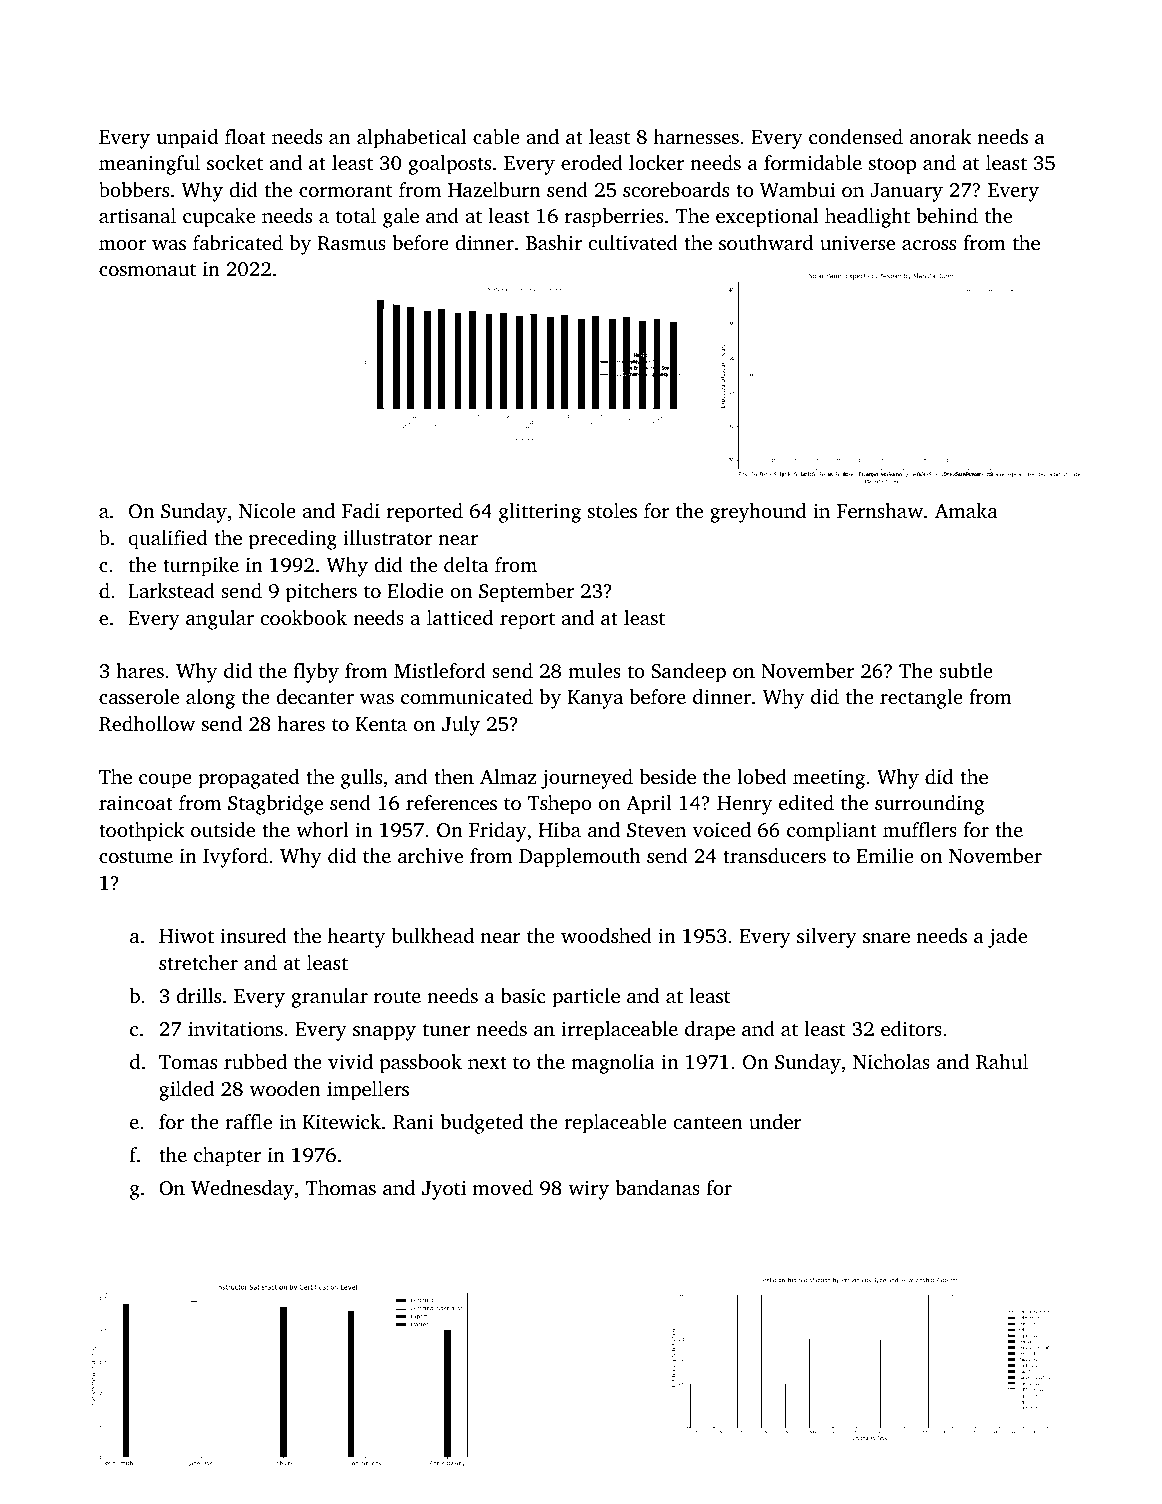  What do you see at coordinates (147, 269) in the screenshot?
I see `cosmonaut` at bounding box center [147, 269].
